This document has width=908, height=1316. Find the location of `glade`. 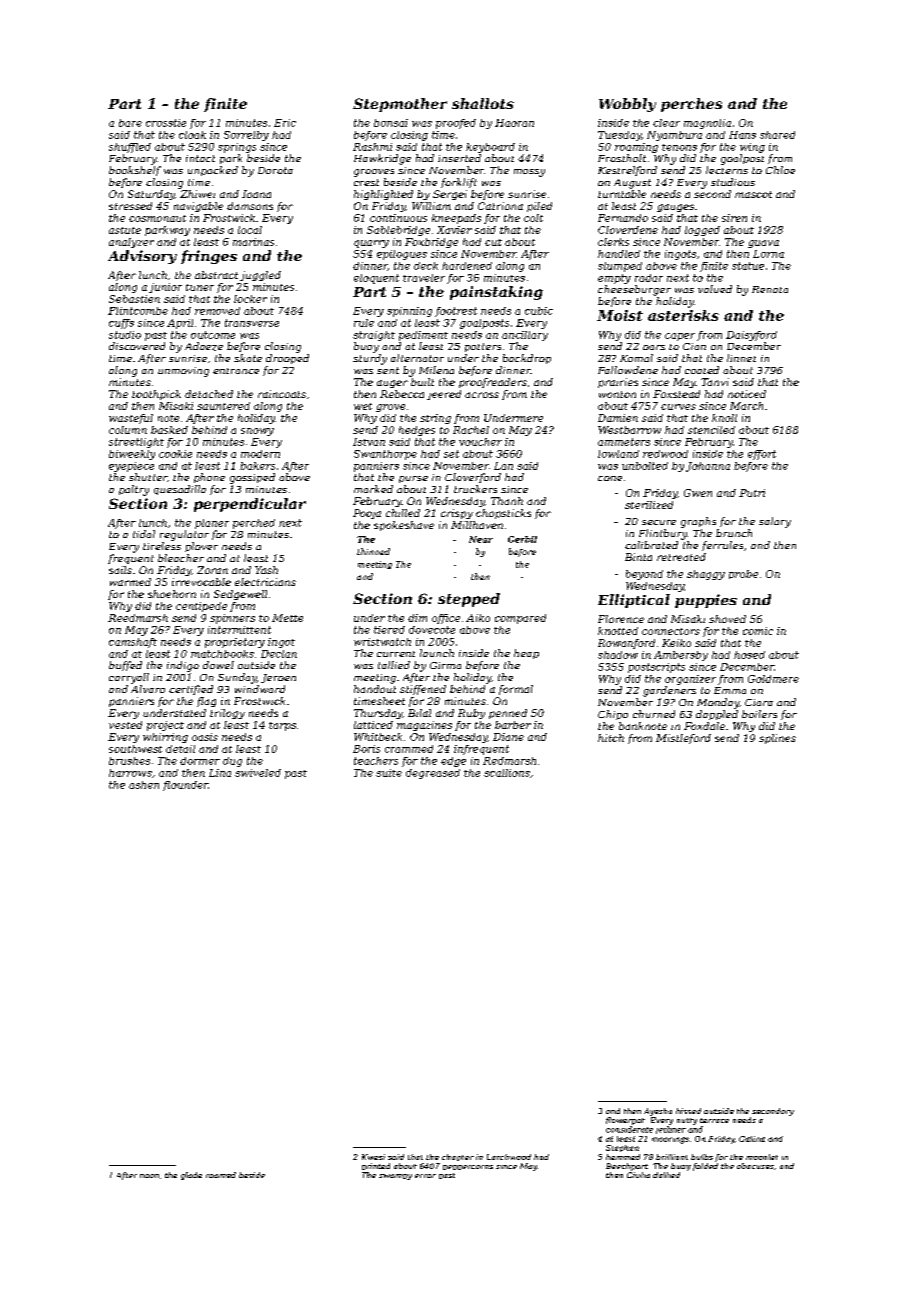

glade is located at coordinates (191, 1176).
